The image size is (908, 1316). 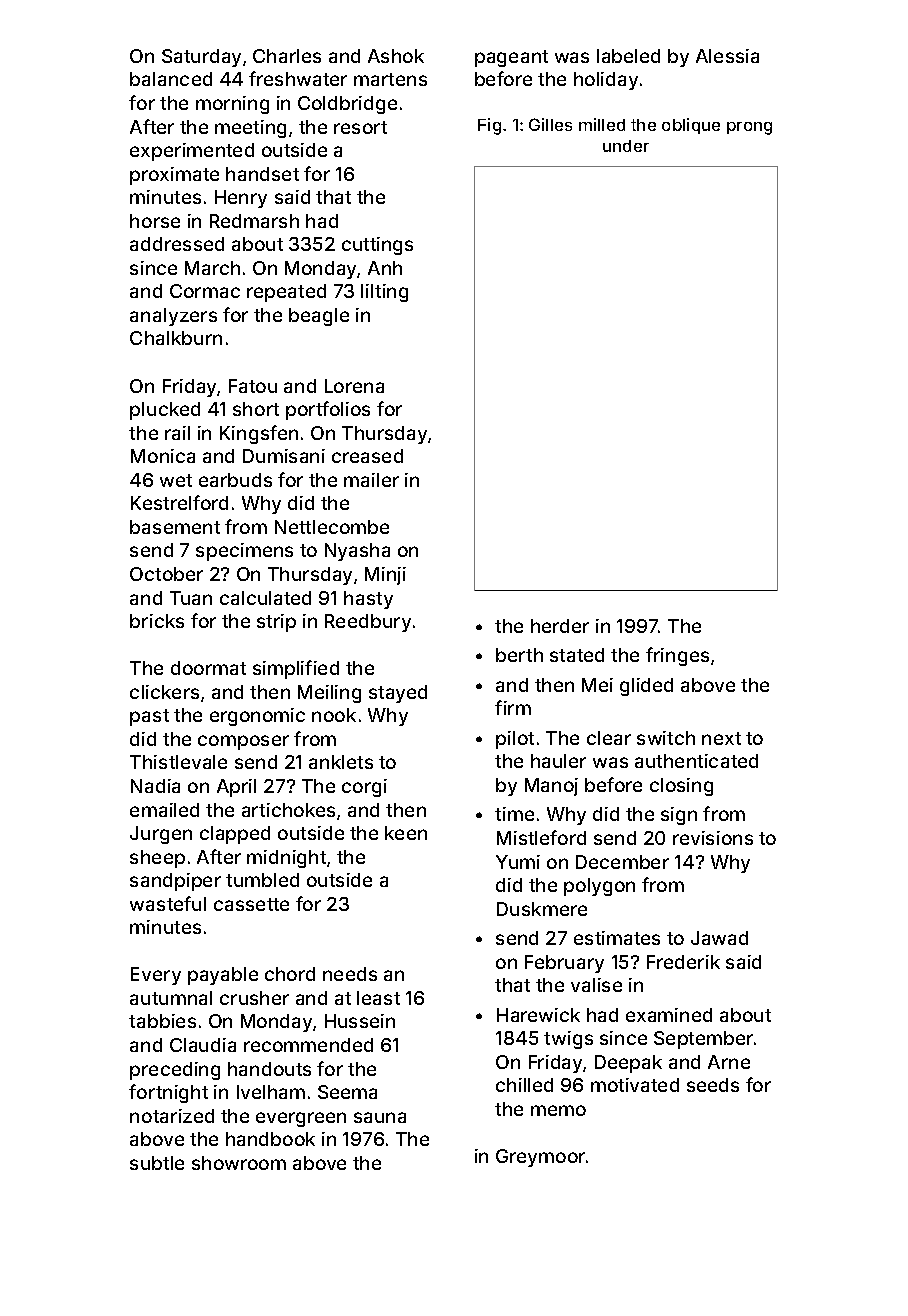 I want to click on stayed, so click(x=398, y=694).
